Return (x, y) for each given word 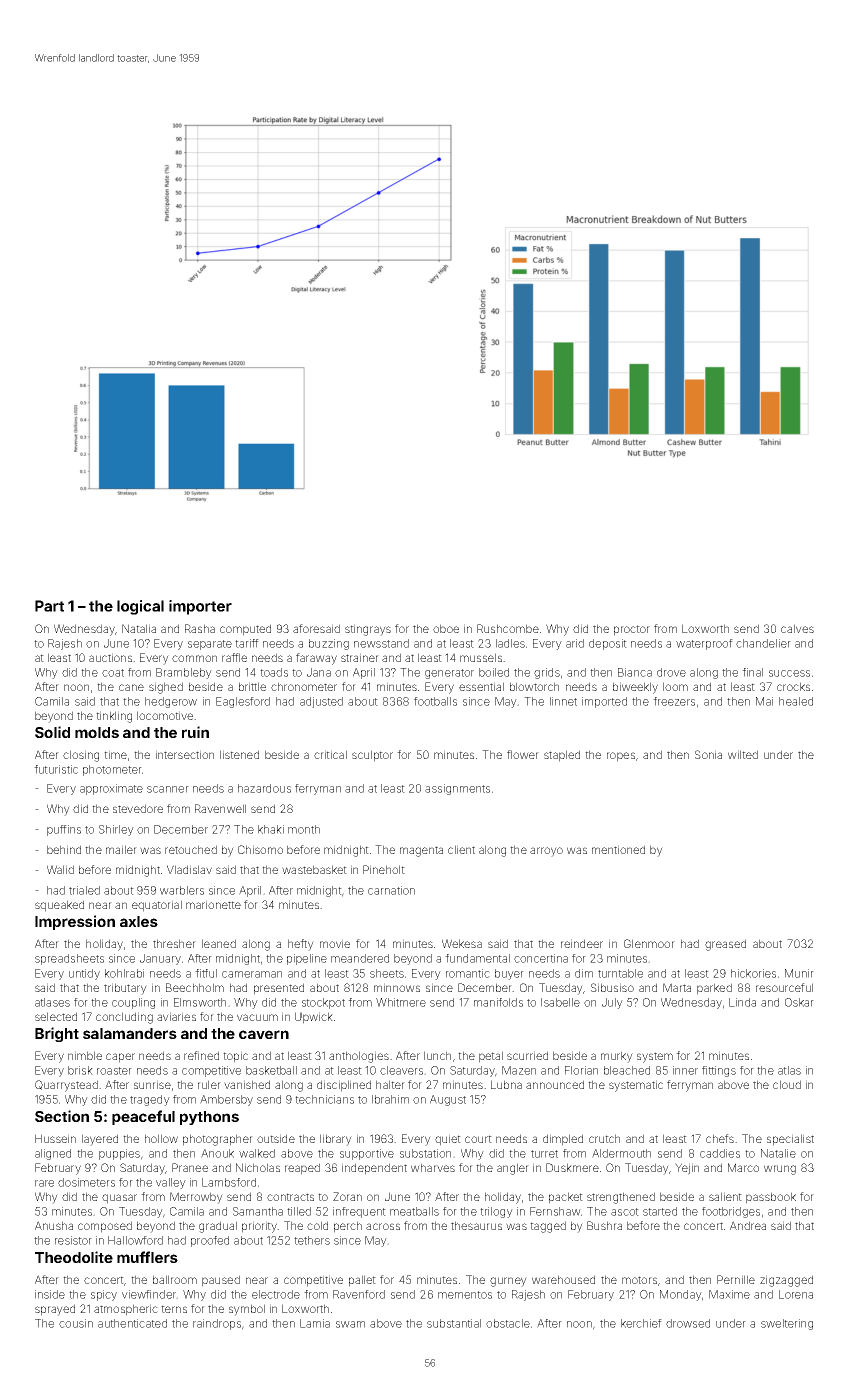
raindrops (217, 1324)
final (752, 672)
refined (201, 1055)
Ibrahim (390, 1099)
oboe (446, 628)
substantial (454, 1323)
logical (140, 607)
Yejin (687, 1169)
